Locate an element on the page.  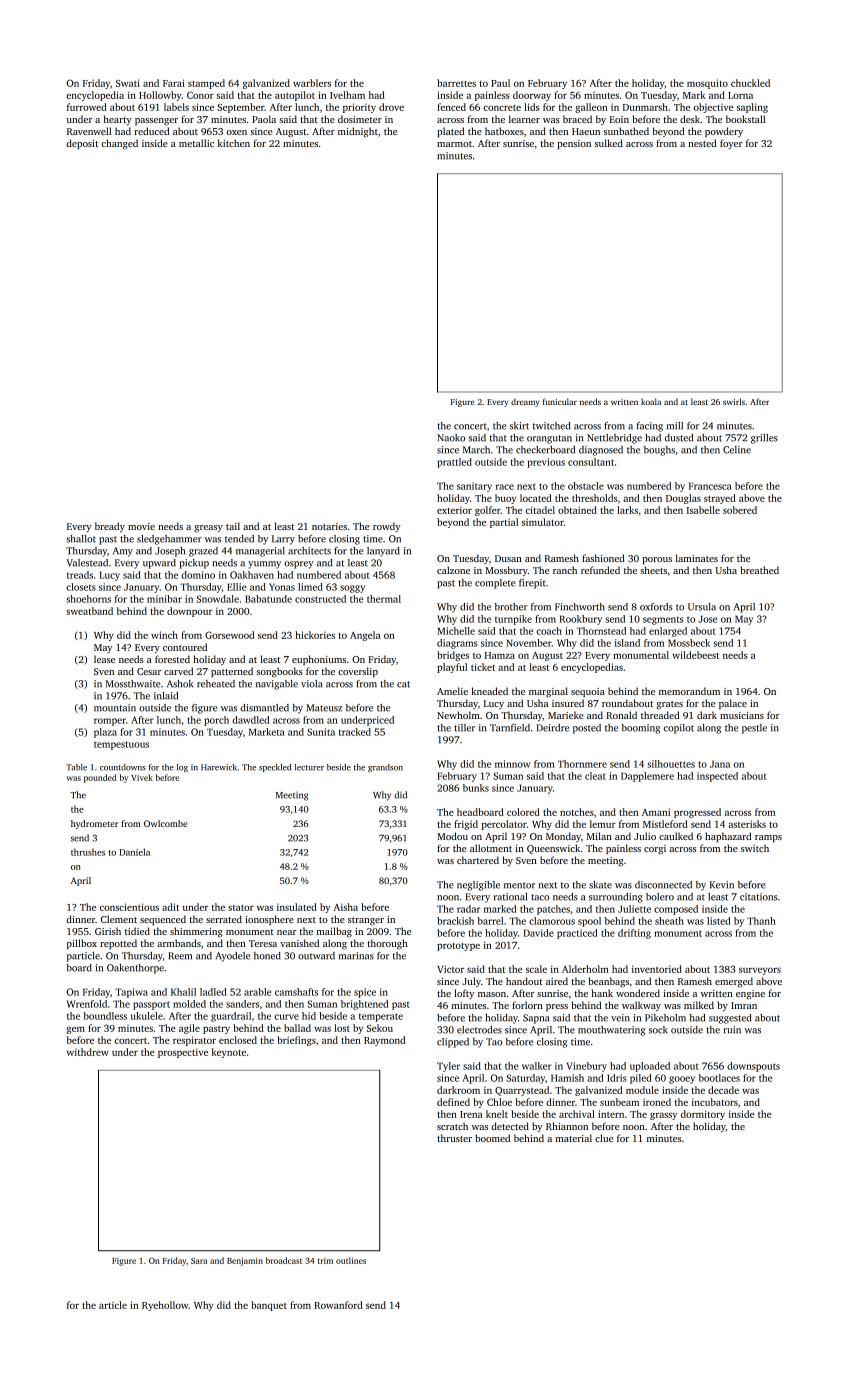
sobered is located at coordinates (740, 510).
